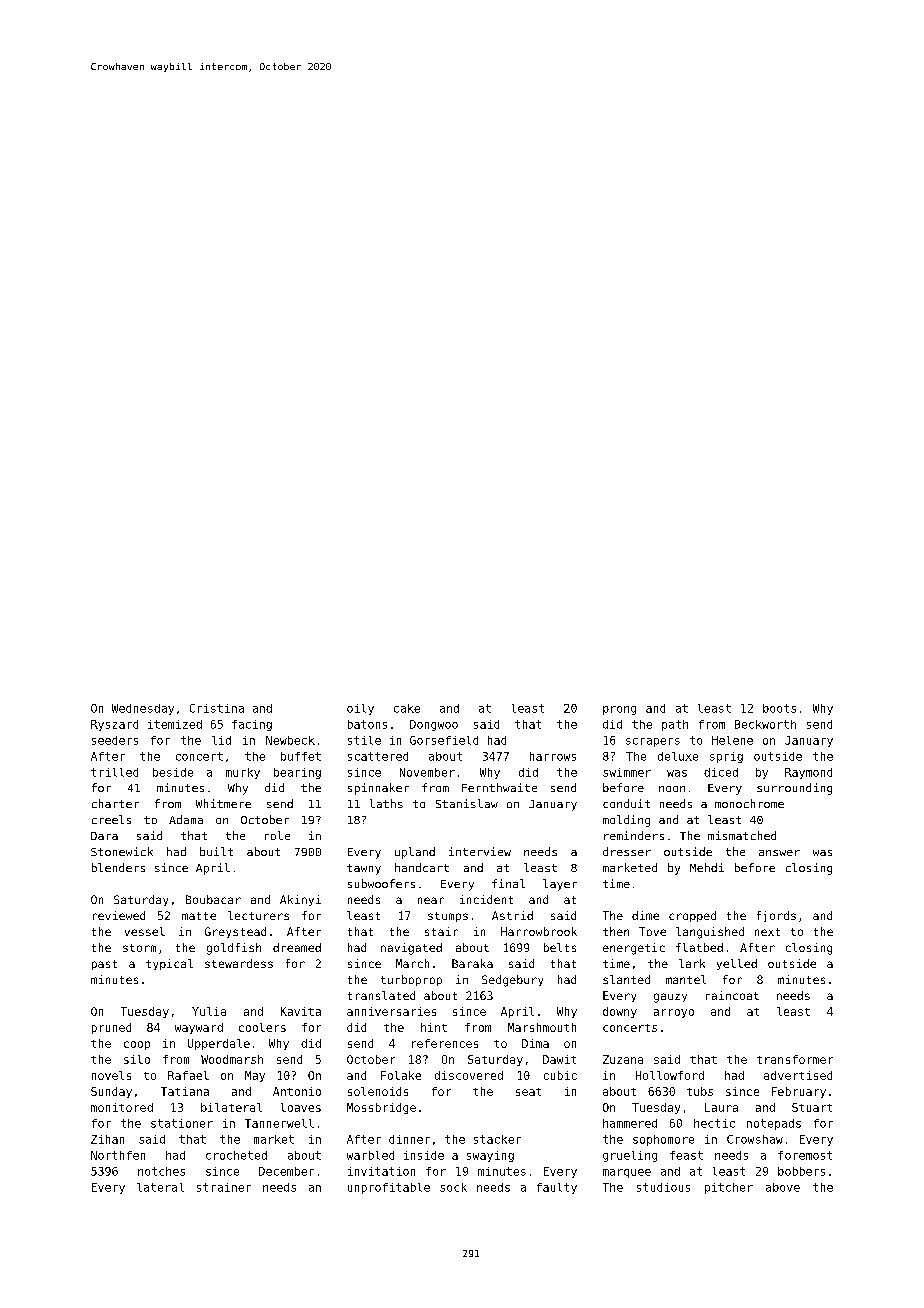 The image size is (924, 1308). What do you see at coordinates (434, 1027) in the page?
I see `hint` at bounding box center [434, 1027].
